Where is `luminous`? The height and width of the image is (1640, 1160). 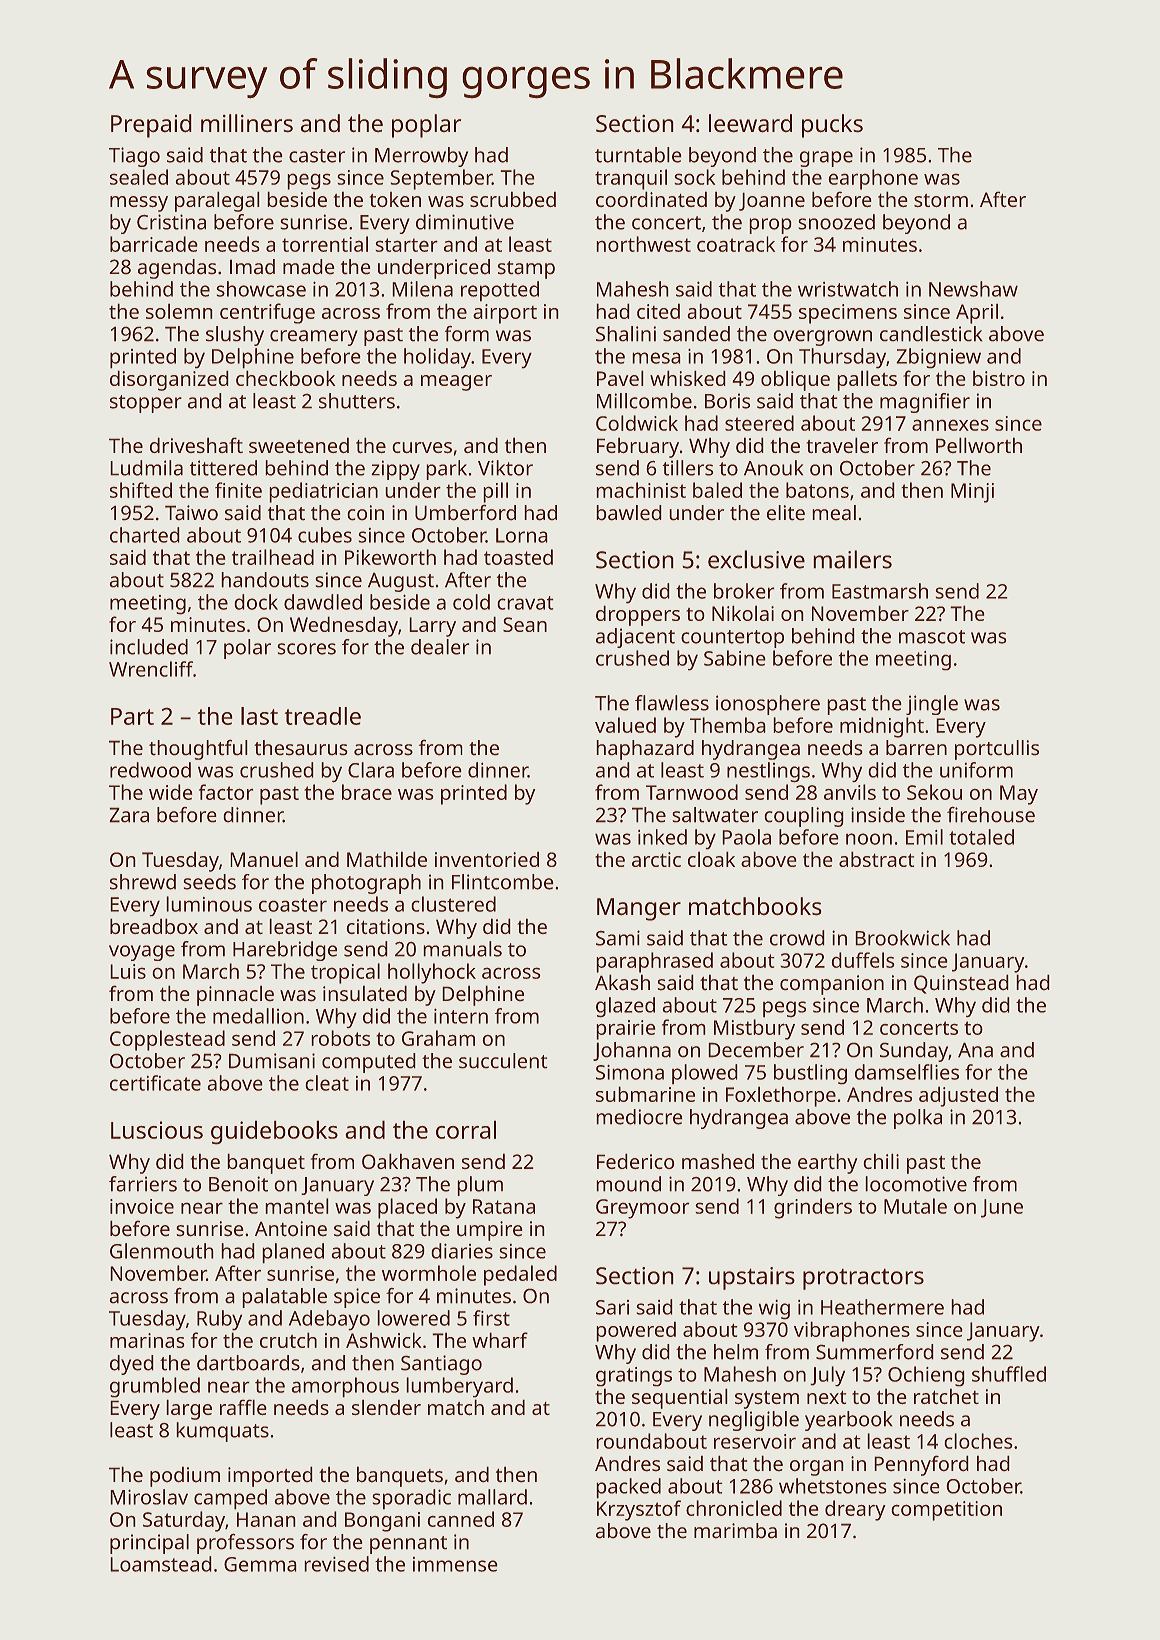 luminous is located at coordinates (209, 904).
